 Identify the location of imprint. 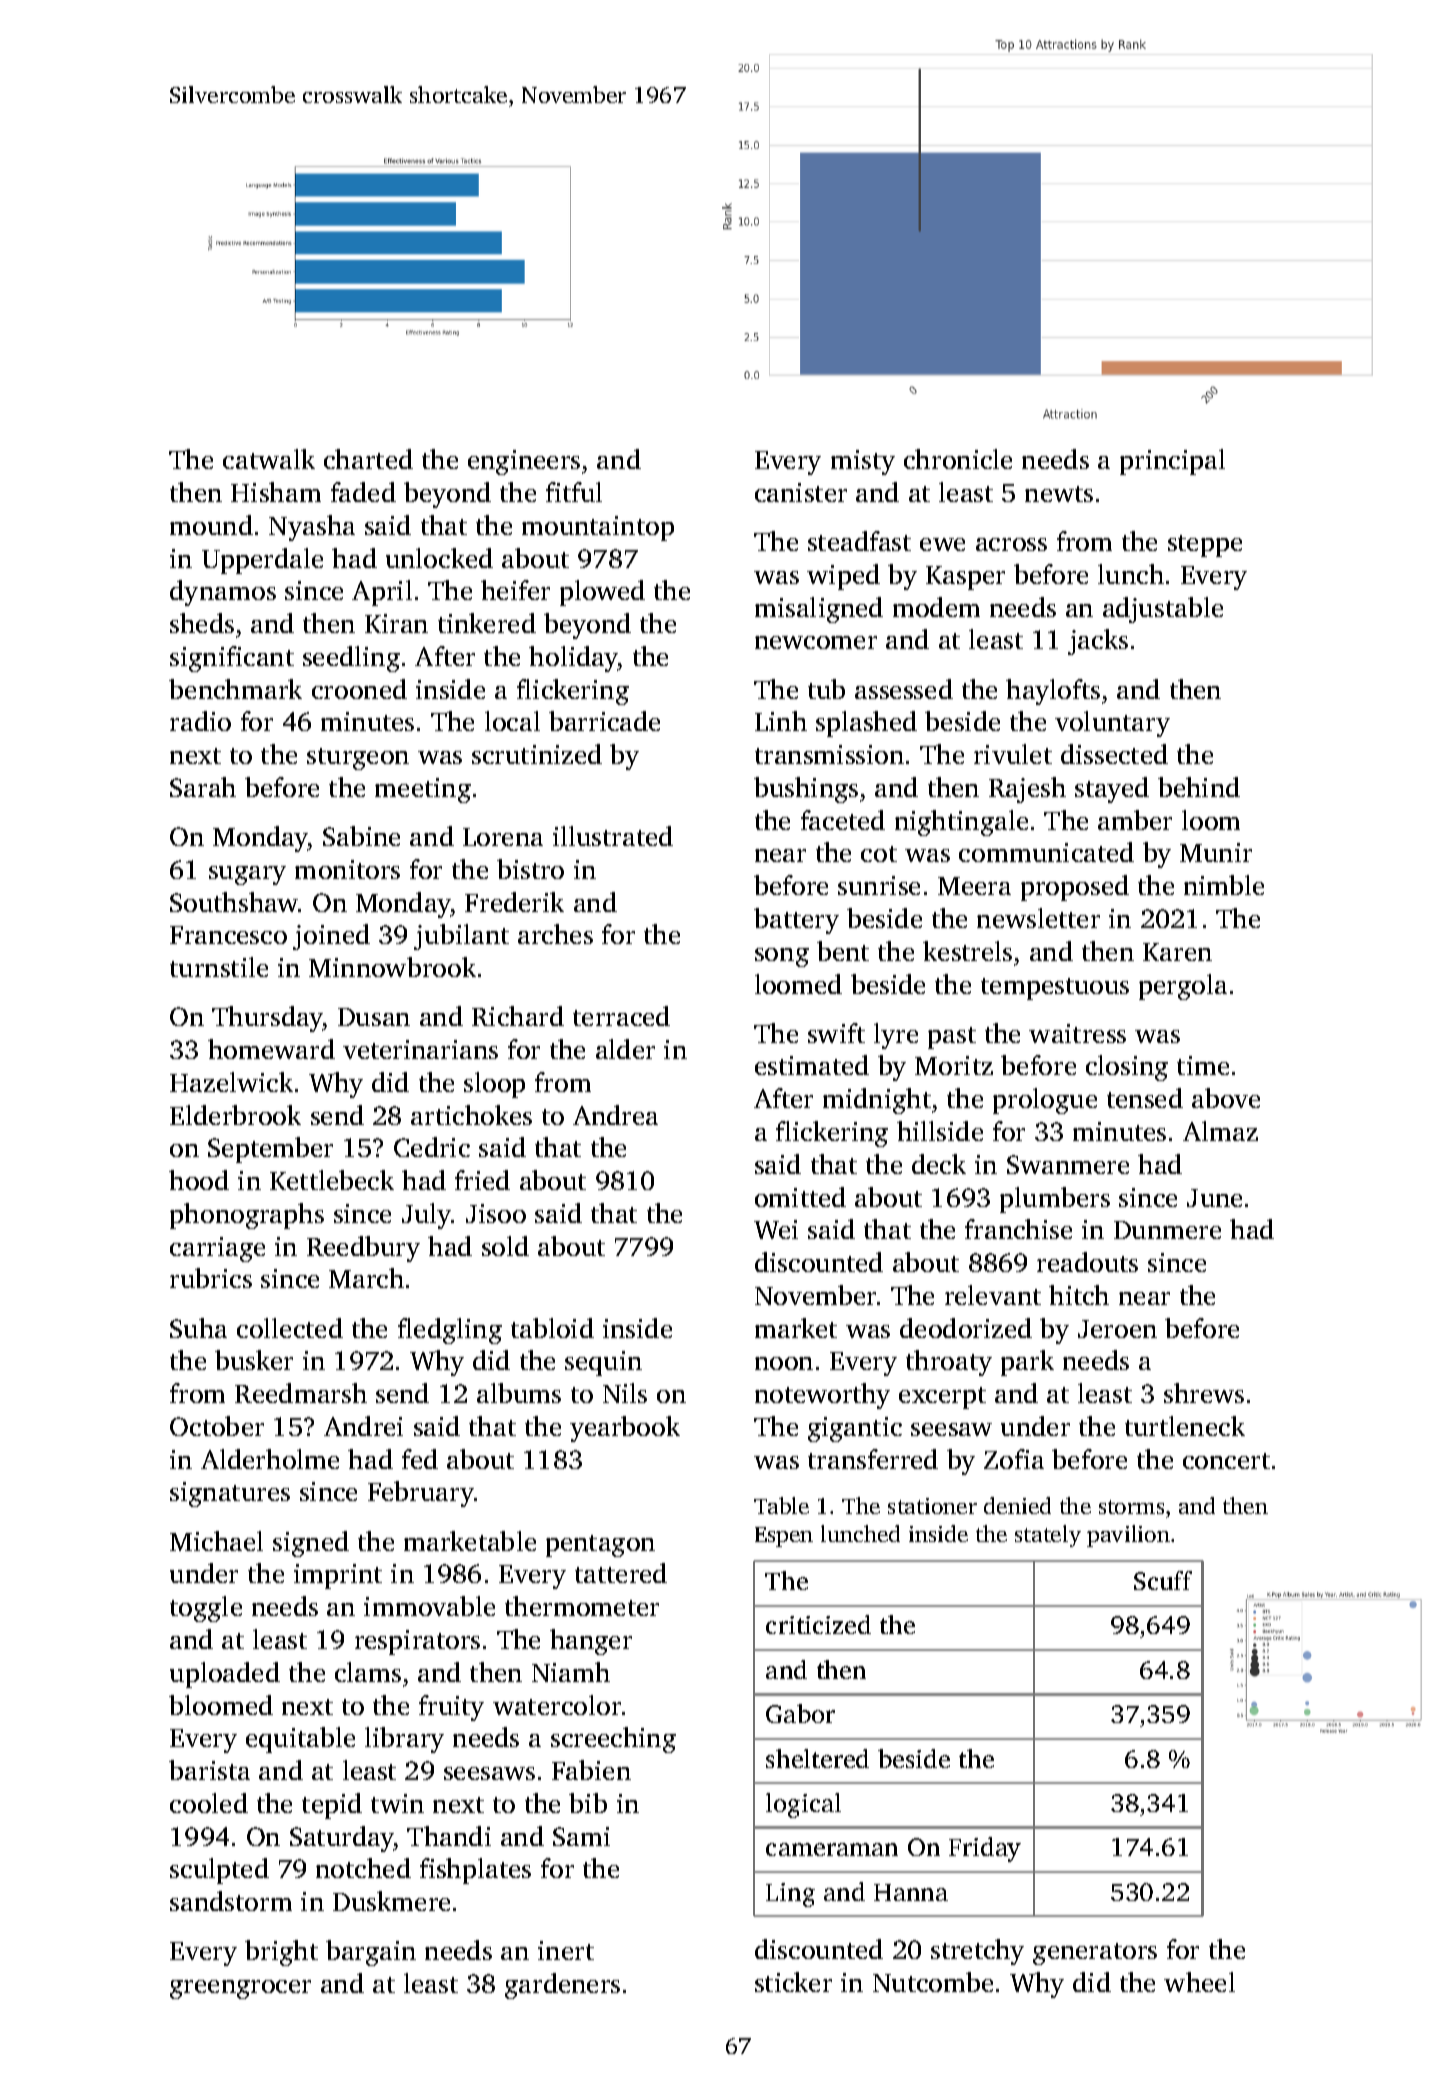
(338, 1576).
